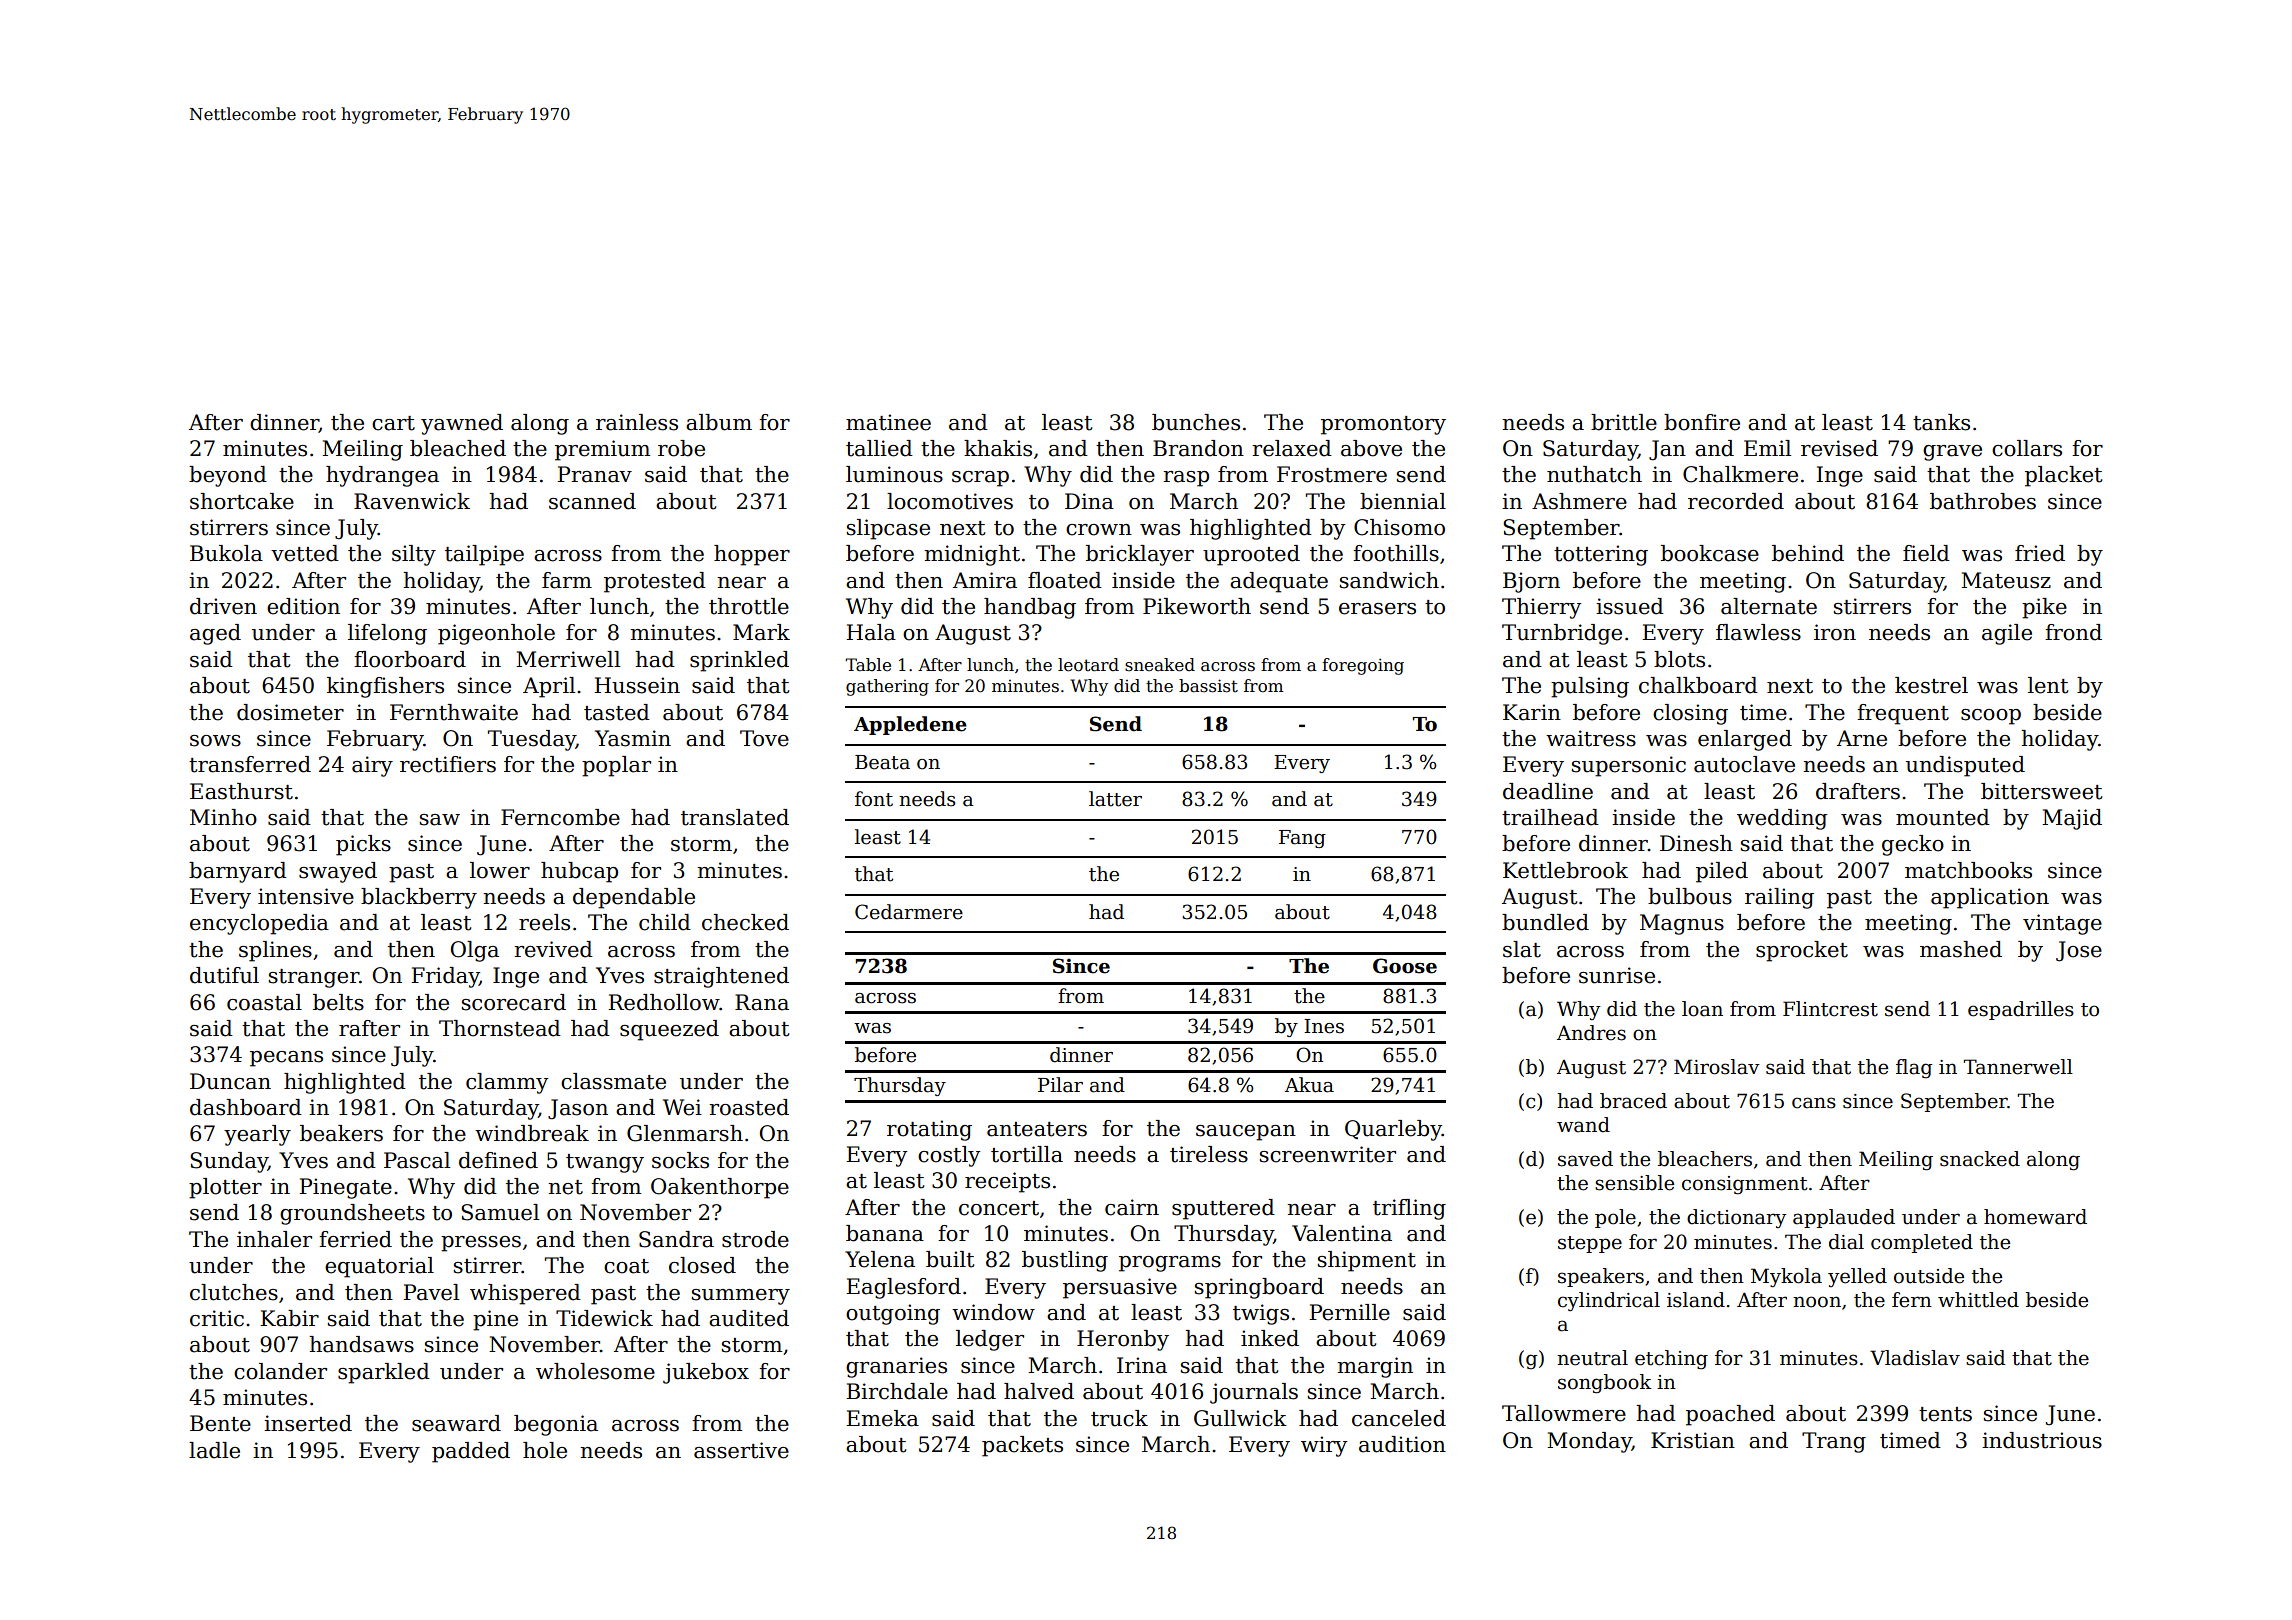 The image size is (2292, 1620). Describe the element at coordinates (1060, 1085) in the screenshot. I see `Pilar` at that location.
